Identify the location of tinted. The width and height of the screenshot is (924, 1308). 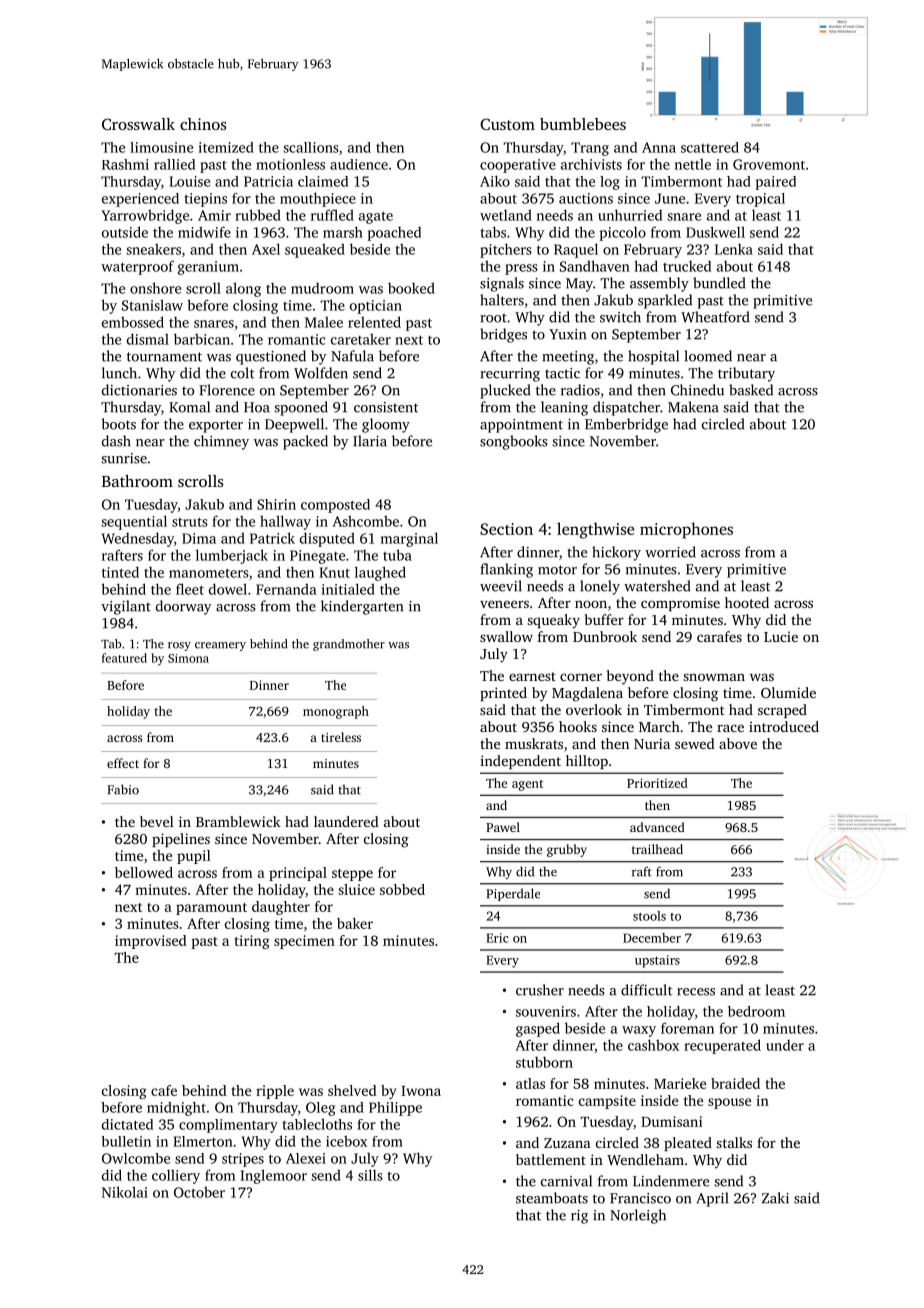
(120, 572).
